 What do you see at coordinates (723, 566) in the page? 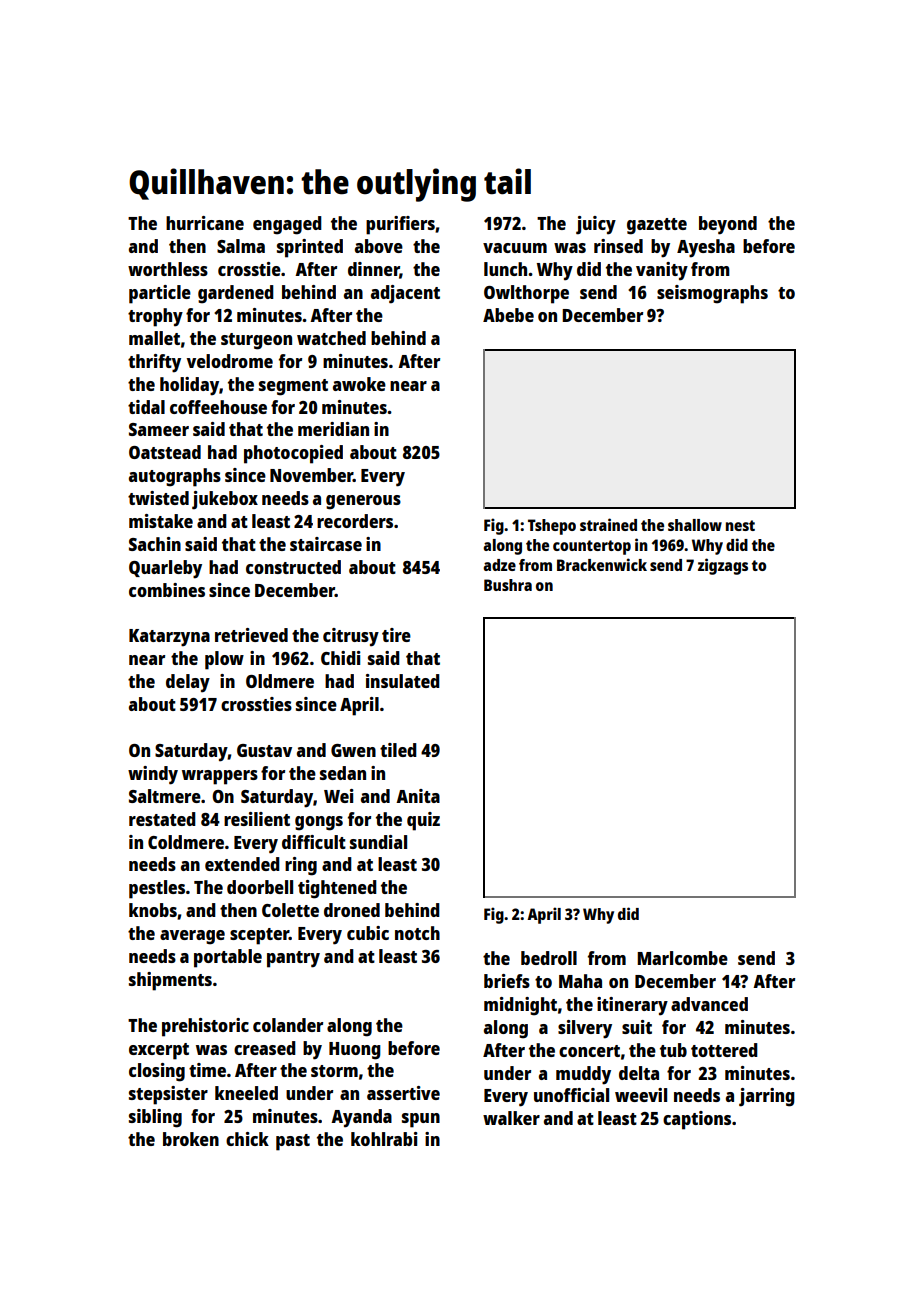
I see `zigzags` at bounding box center [723, 566].
